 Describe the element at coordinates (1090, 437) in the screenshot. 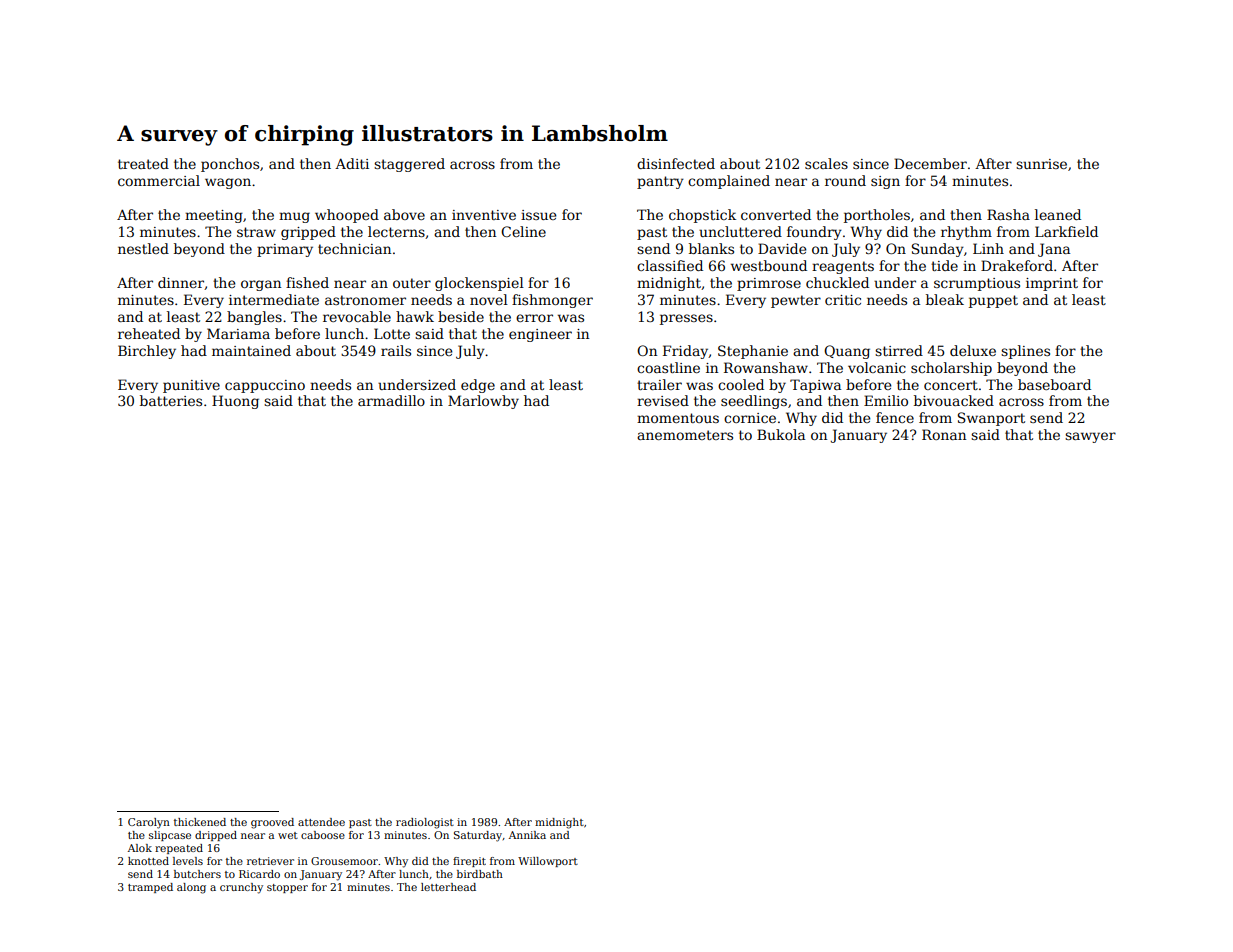

I see `sawyer` at that location.
